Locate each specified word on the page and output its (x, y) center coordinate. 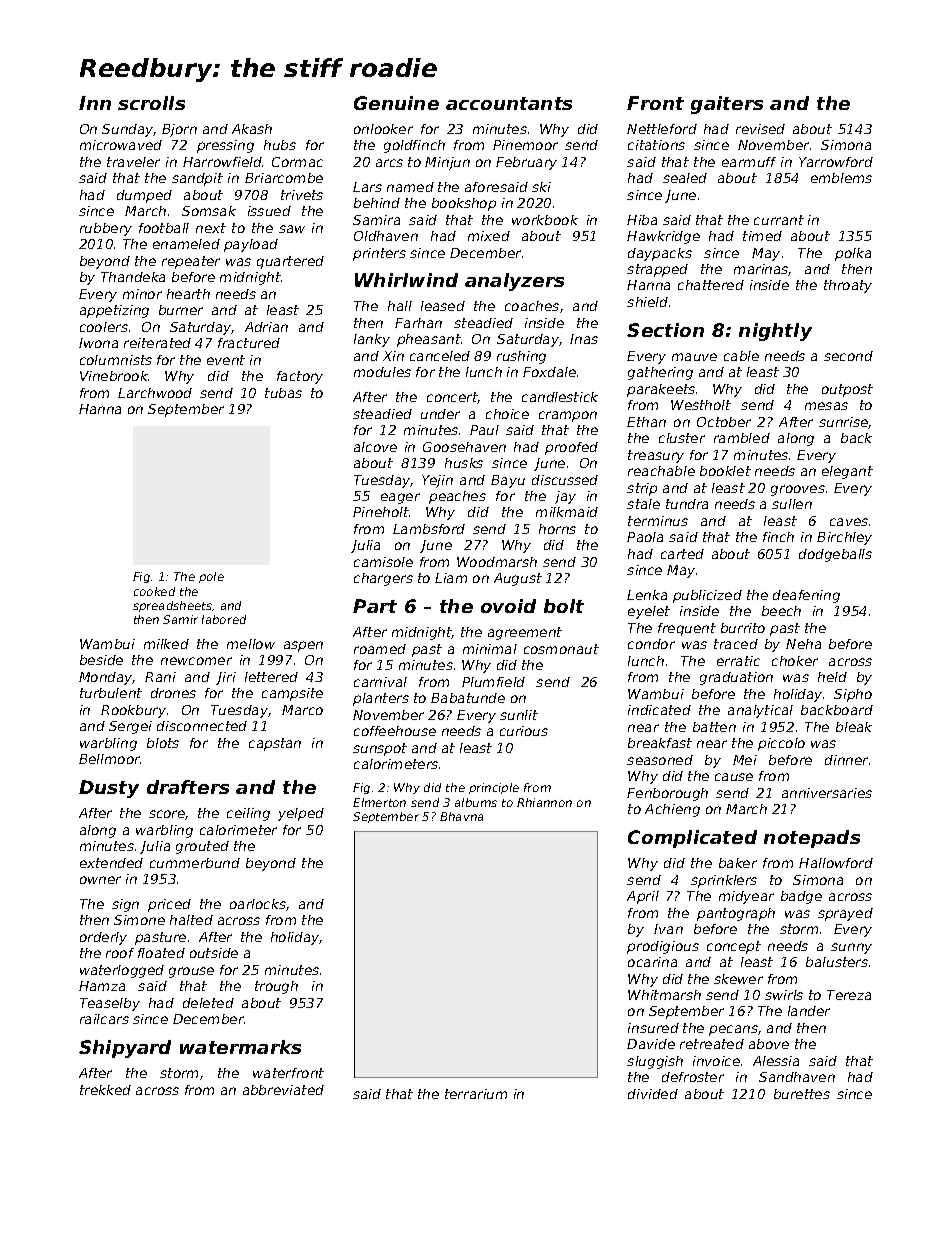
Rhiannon (544, 802)
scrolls (151, 103)
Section (665, 330)
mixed (489, 236)
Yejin (437, 481)
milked (166, 644)
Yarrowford (836, 162)
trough (276, 987)
